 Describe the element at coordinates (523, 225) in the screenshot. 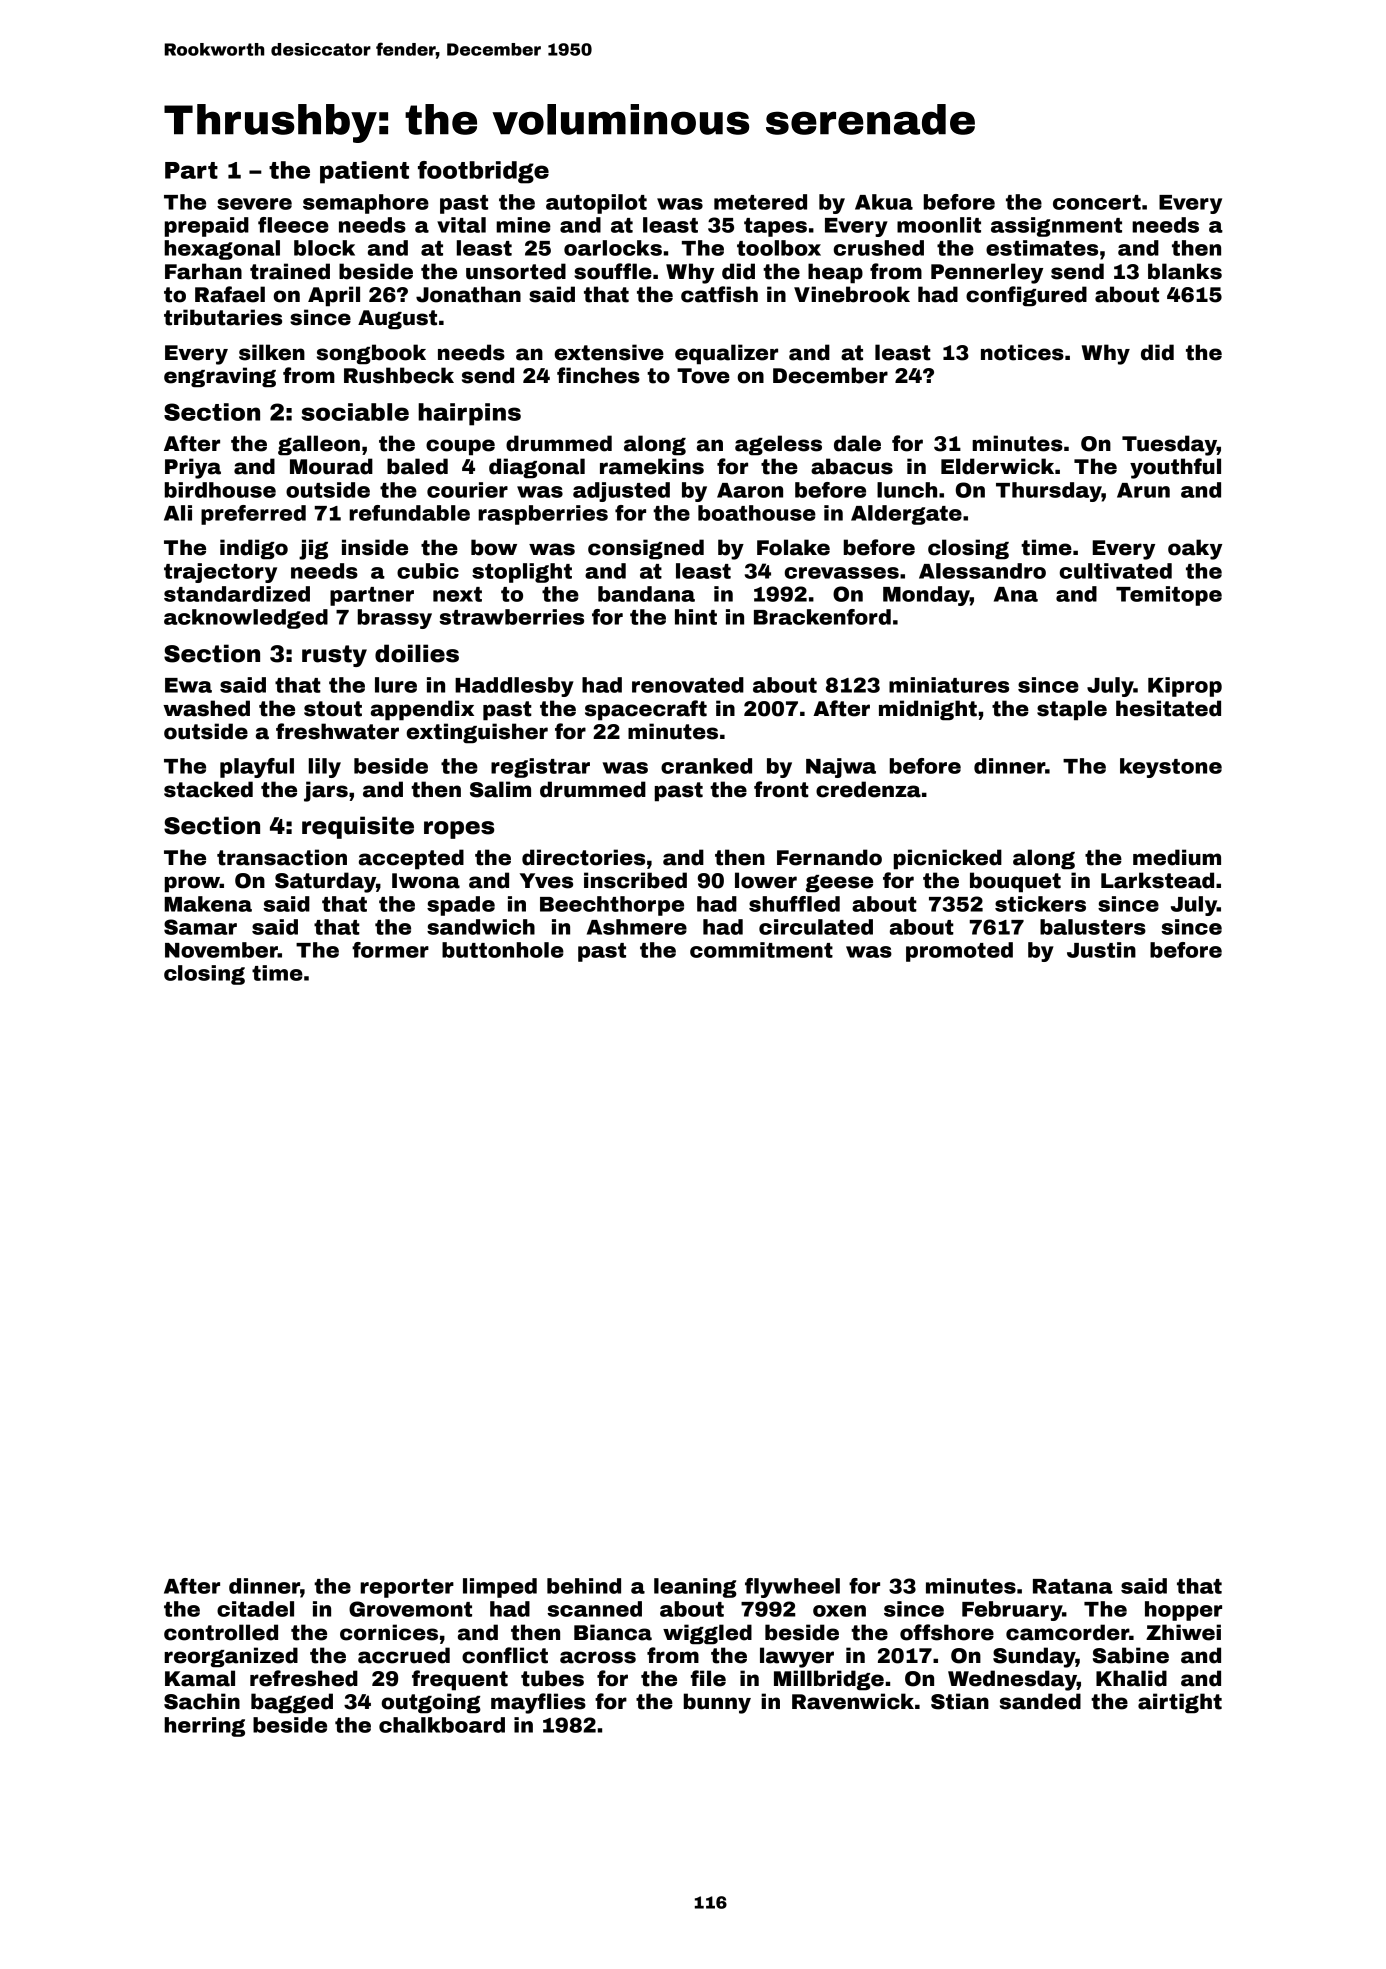

I see `mine` at that location.
